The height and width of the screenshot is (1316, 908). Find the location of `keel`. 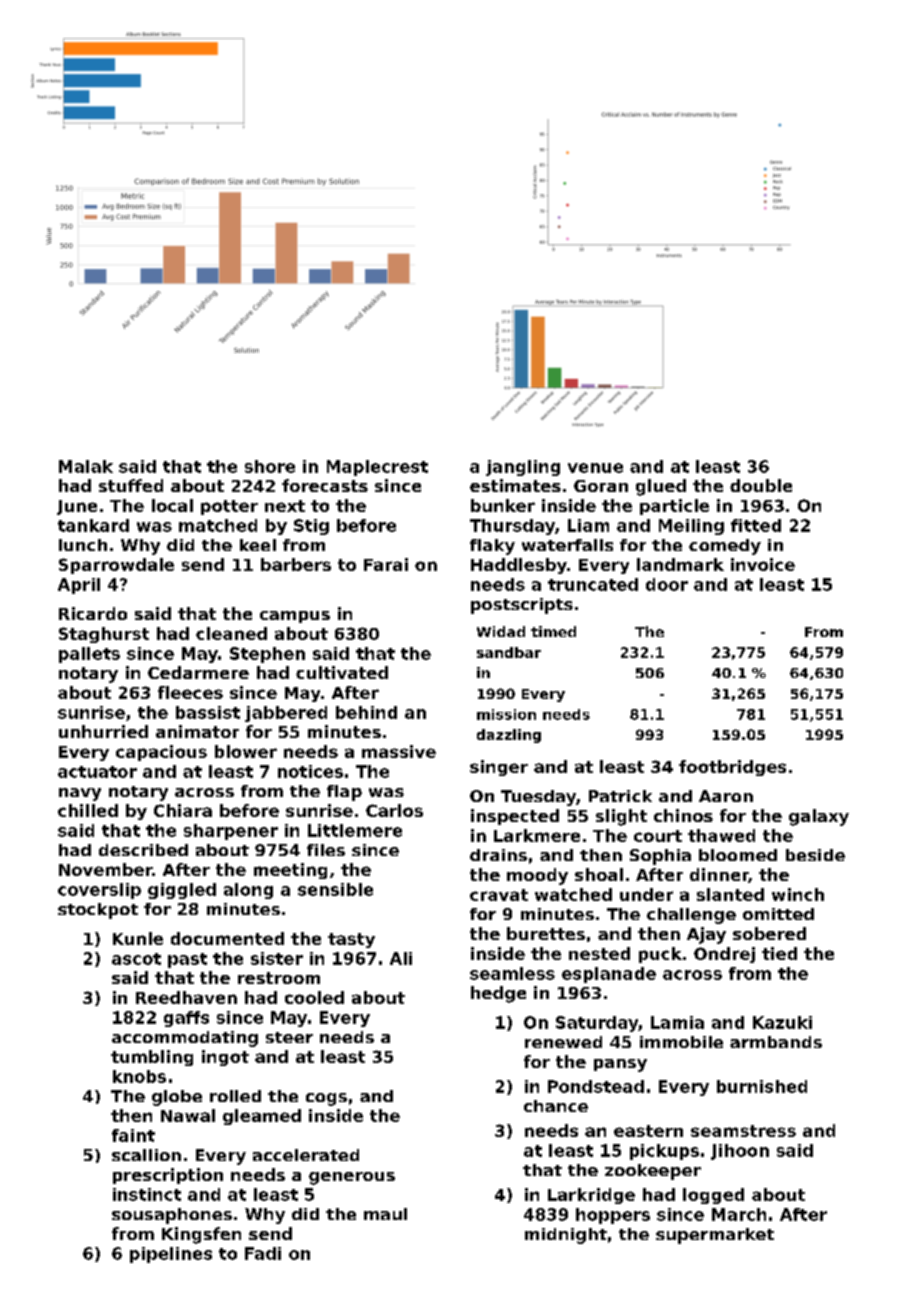

keel is located at coordinates (258, 545).
